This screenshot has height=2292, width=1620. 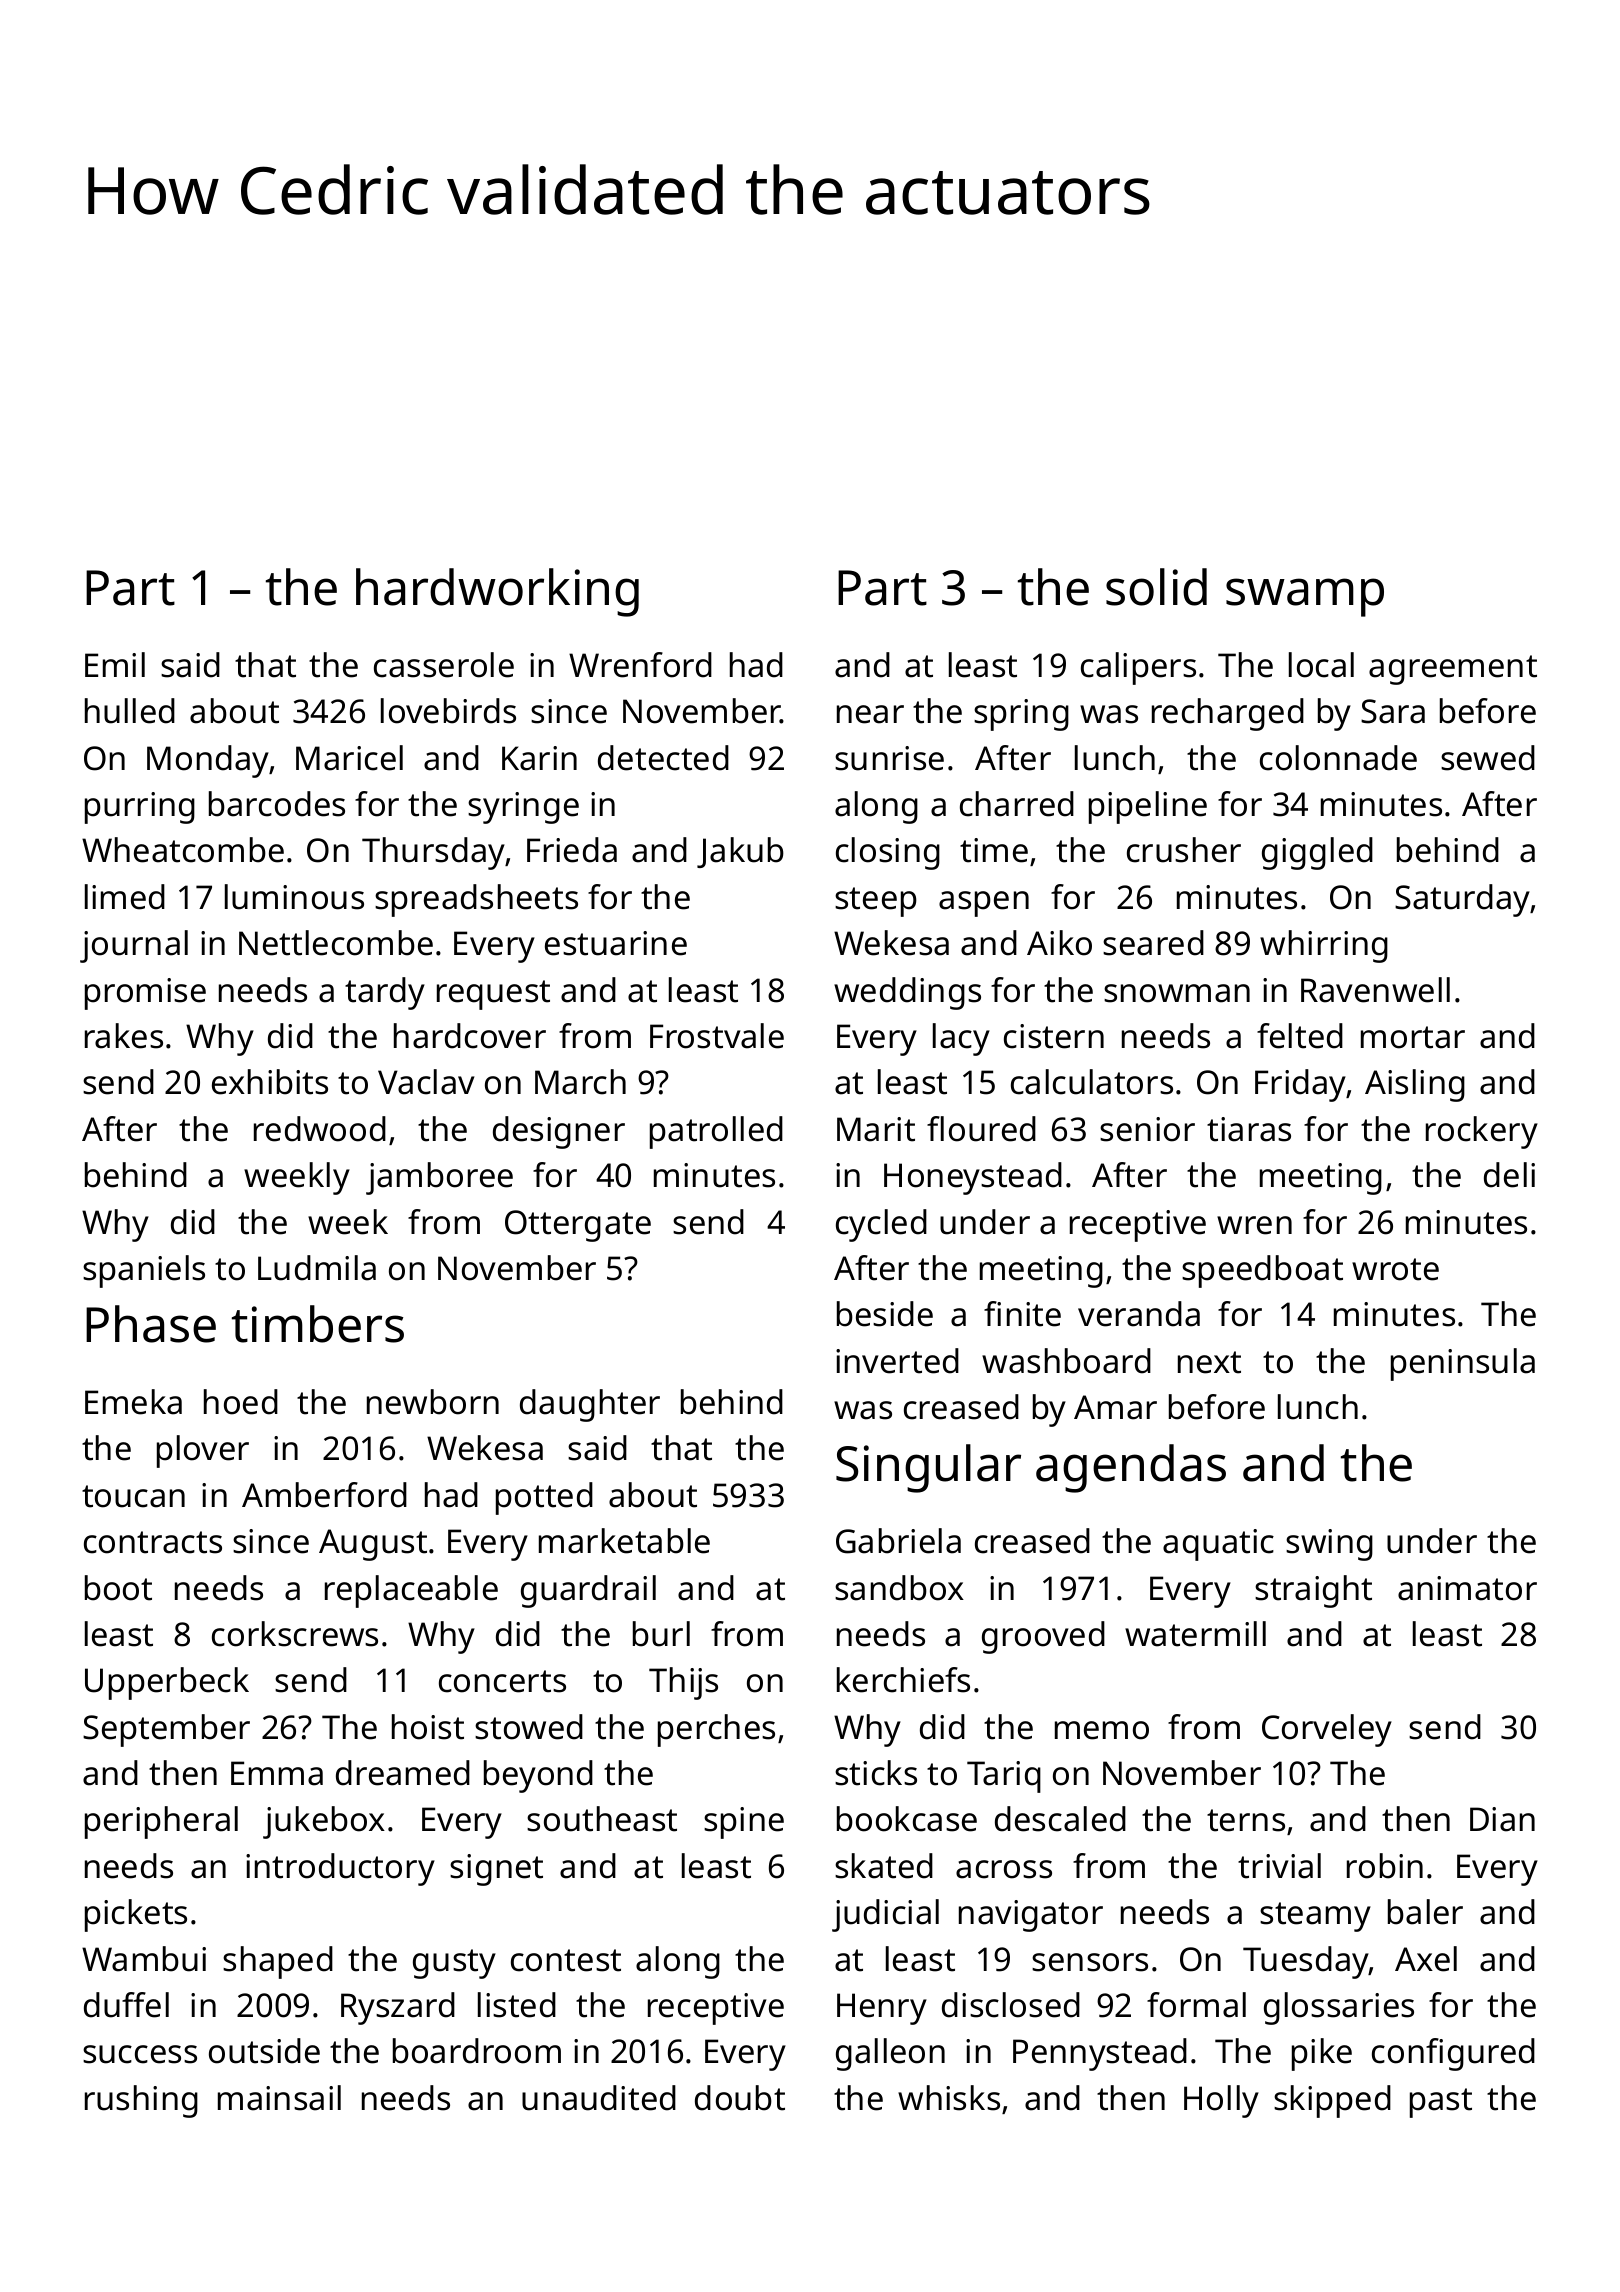 I want to click on Honeystead, so click(x=973, y=1178).
